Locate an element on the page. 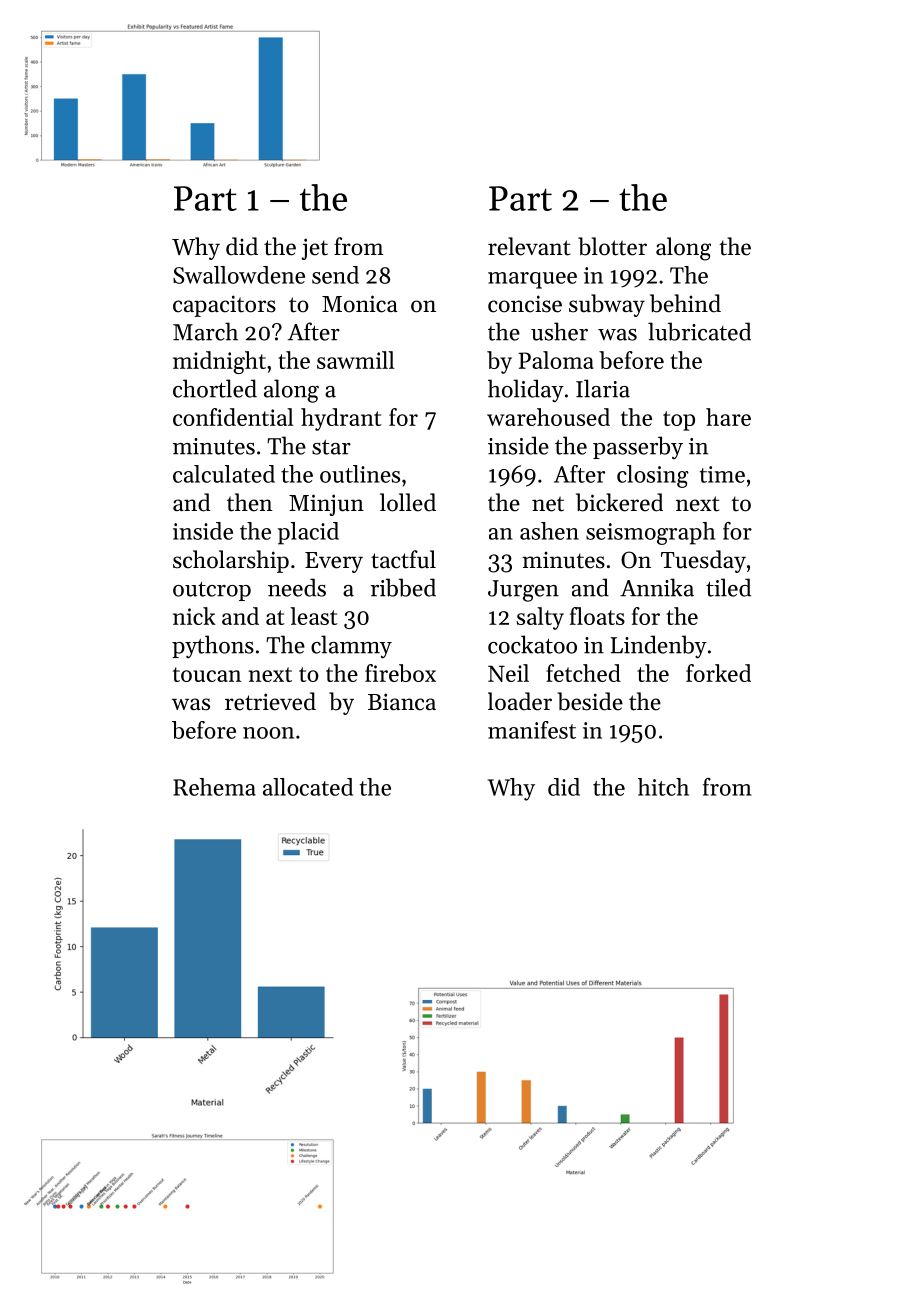 This image has width=924, height=1311. tiled is located at coordinates (728, 587).
